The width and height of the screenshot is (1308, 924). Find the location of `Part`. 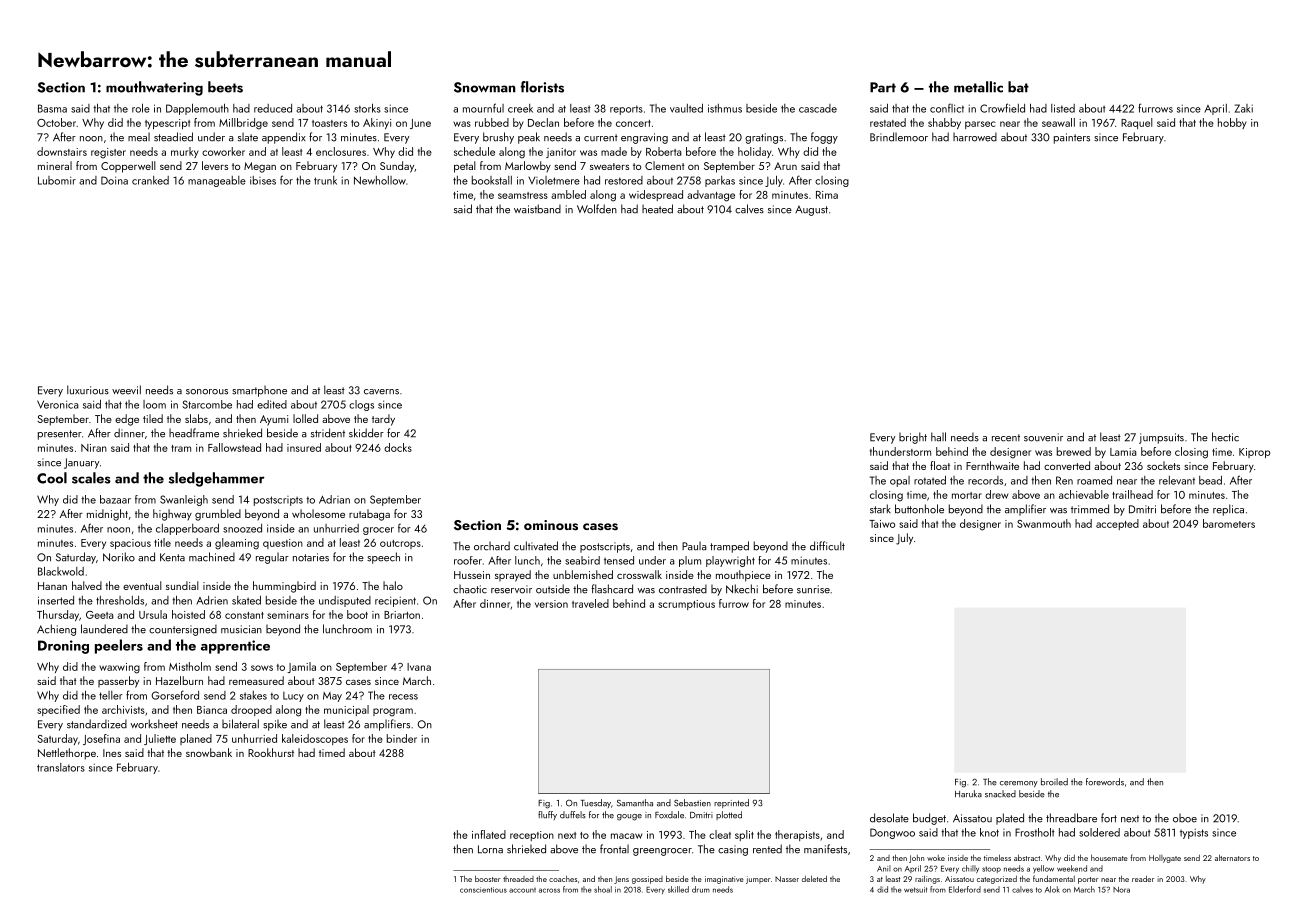

Part is located at coordinates (883, 87).
